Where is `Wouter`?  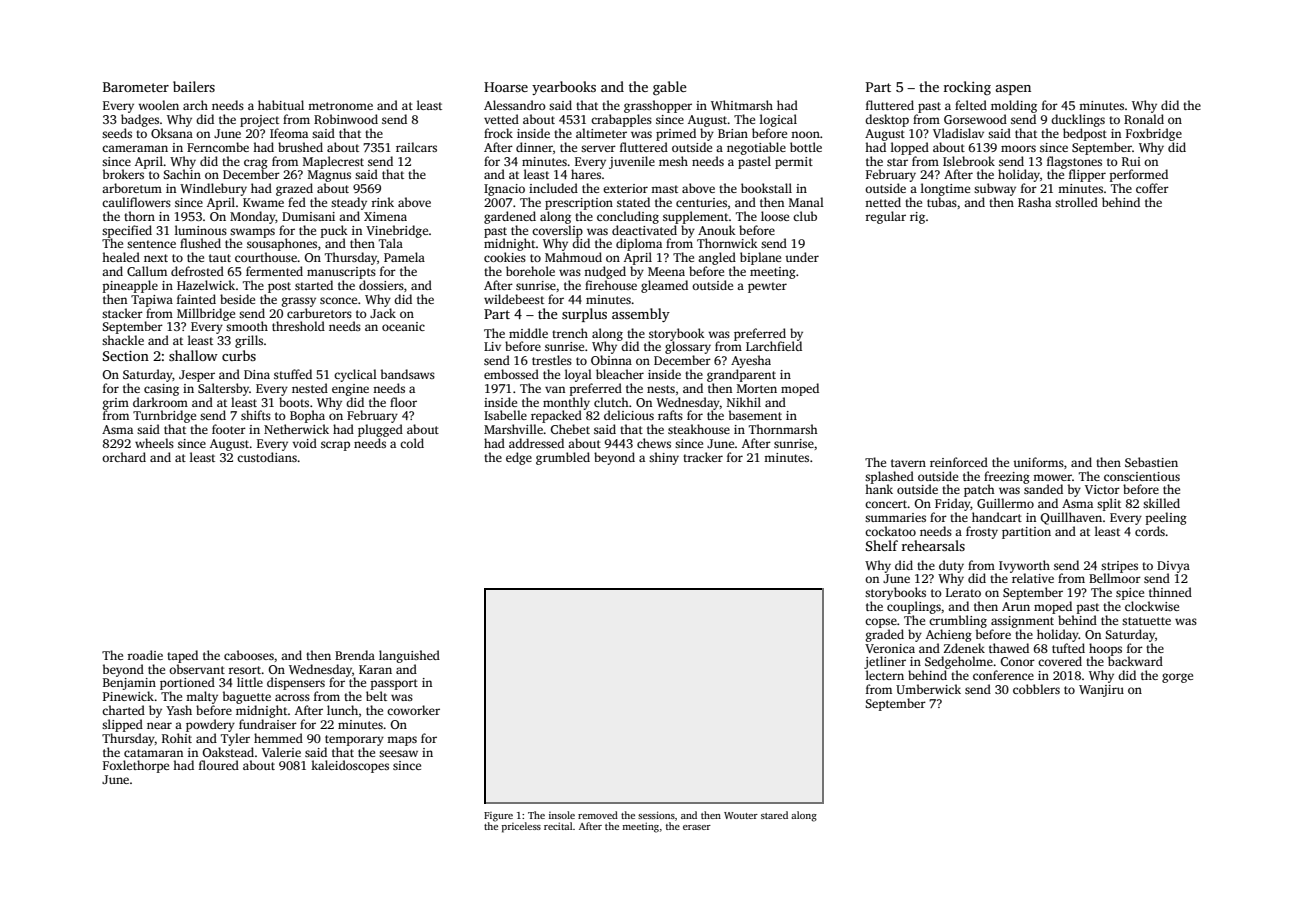
Wouter is located at coordinates (741, 815).
